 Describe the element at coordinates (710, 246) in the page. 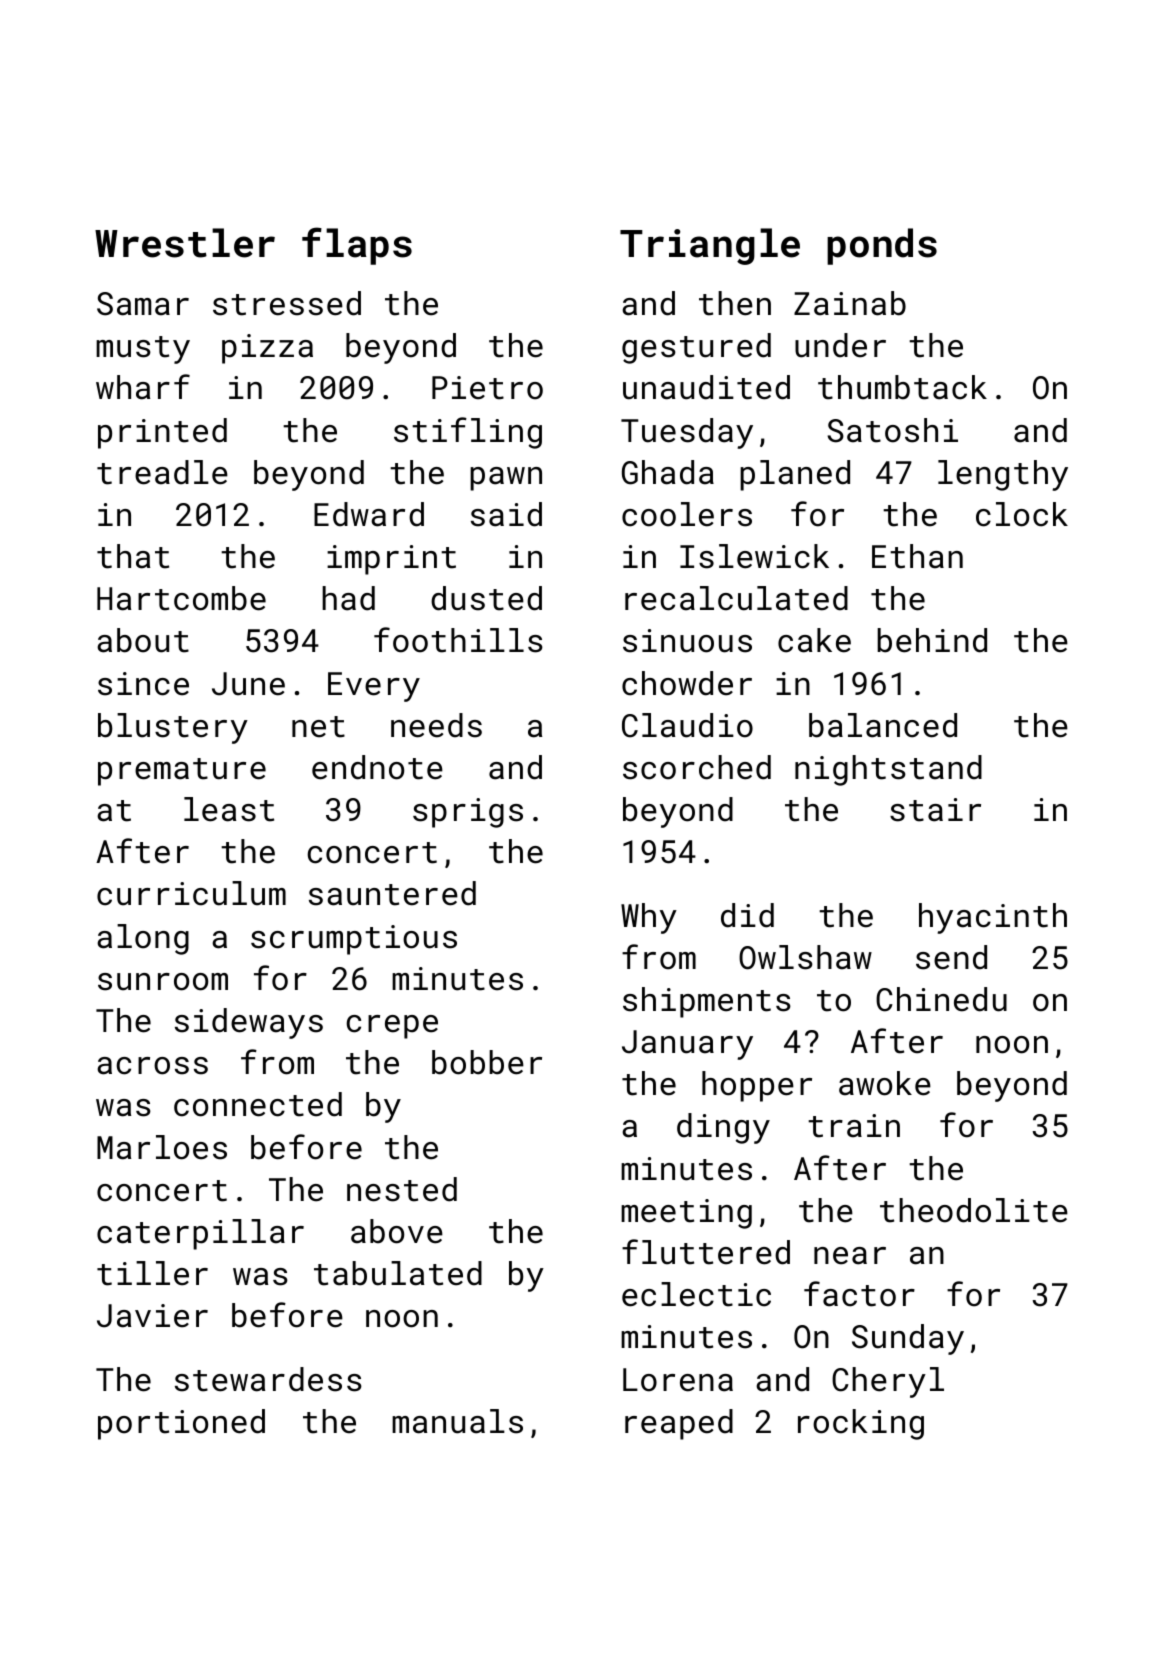

I see `Triangle` at that location.
